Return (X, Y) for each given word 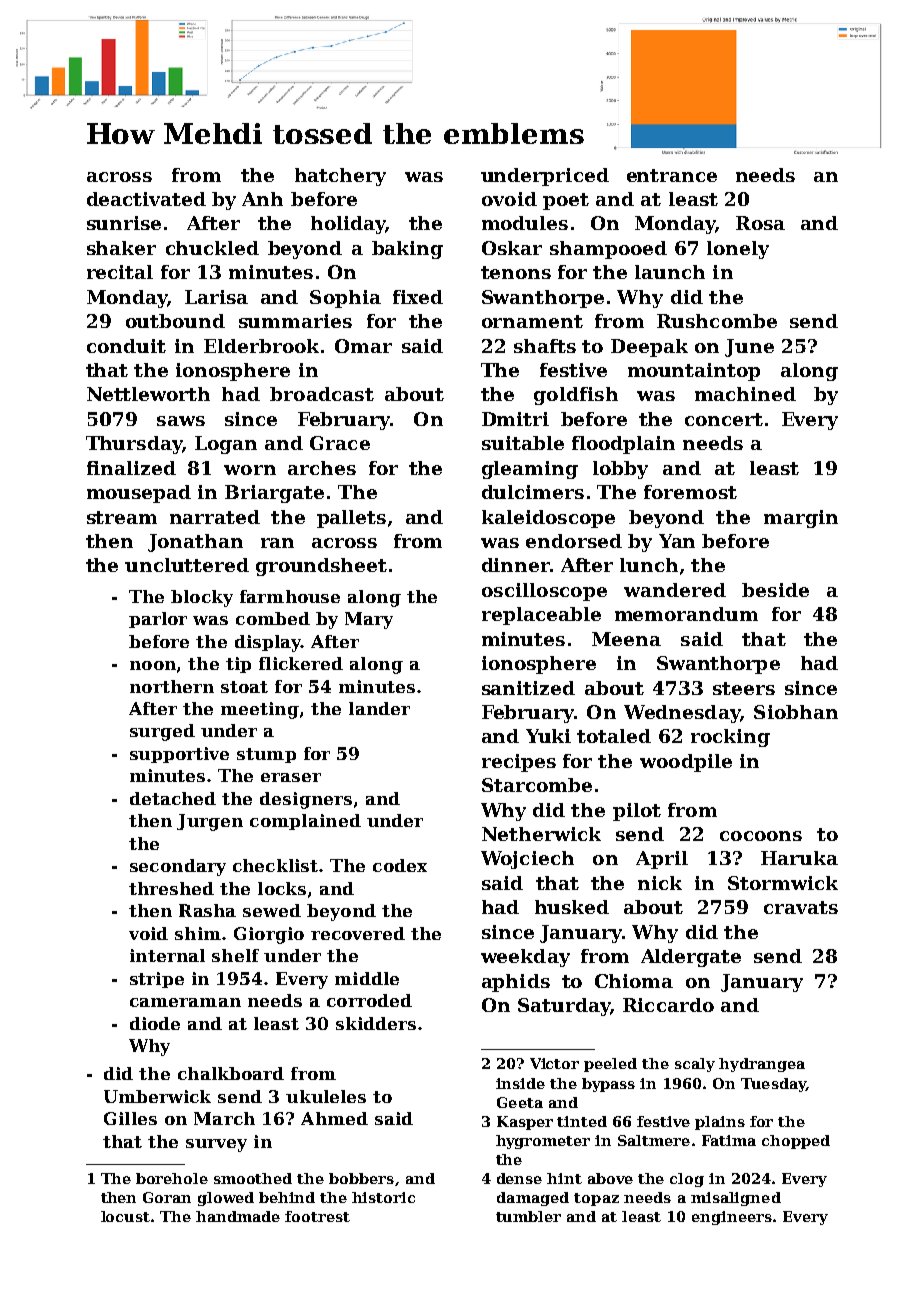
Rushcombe (717, 321)
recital (120, 272)
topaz (596, 1199)
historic (383, 1197)
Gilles (130, 1118)
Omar (363, 346)
